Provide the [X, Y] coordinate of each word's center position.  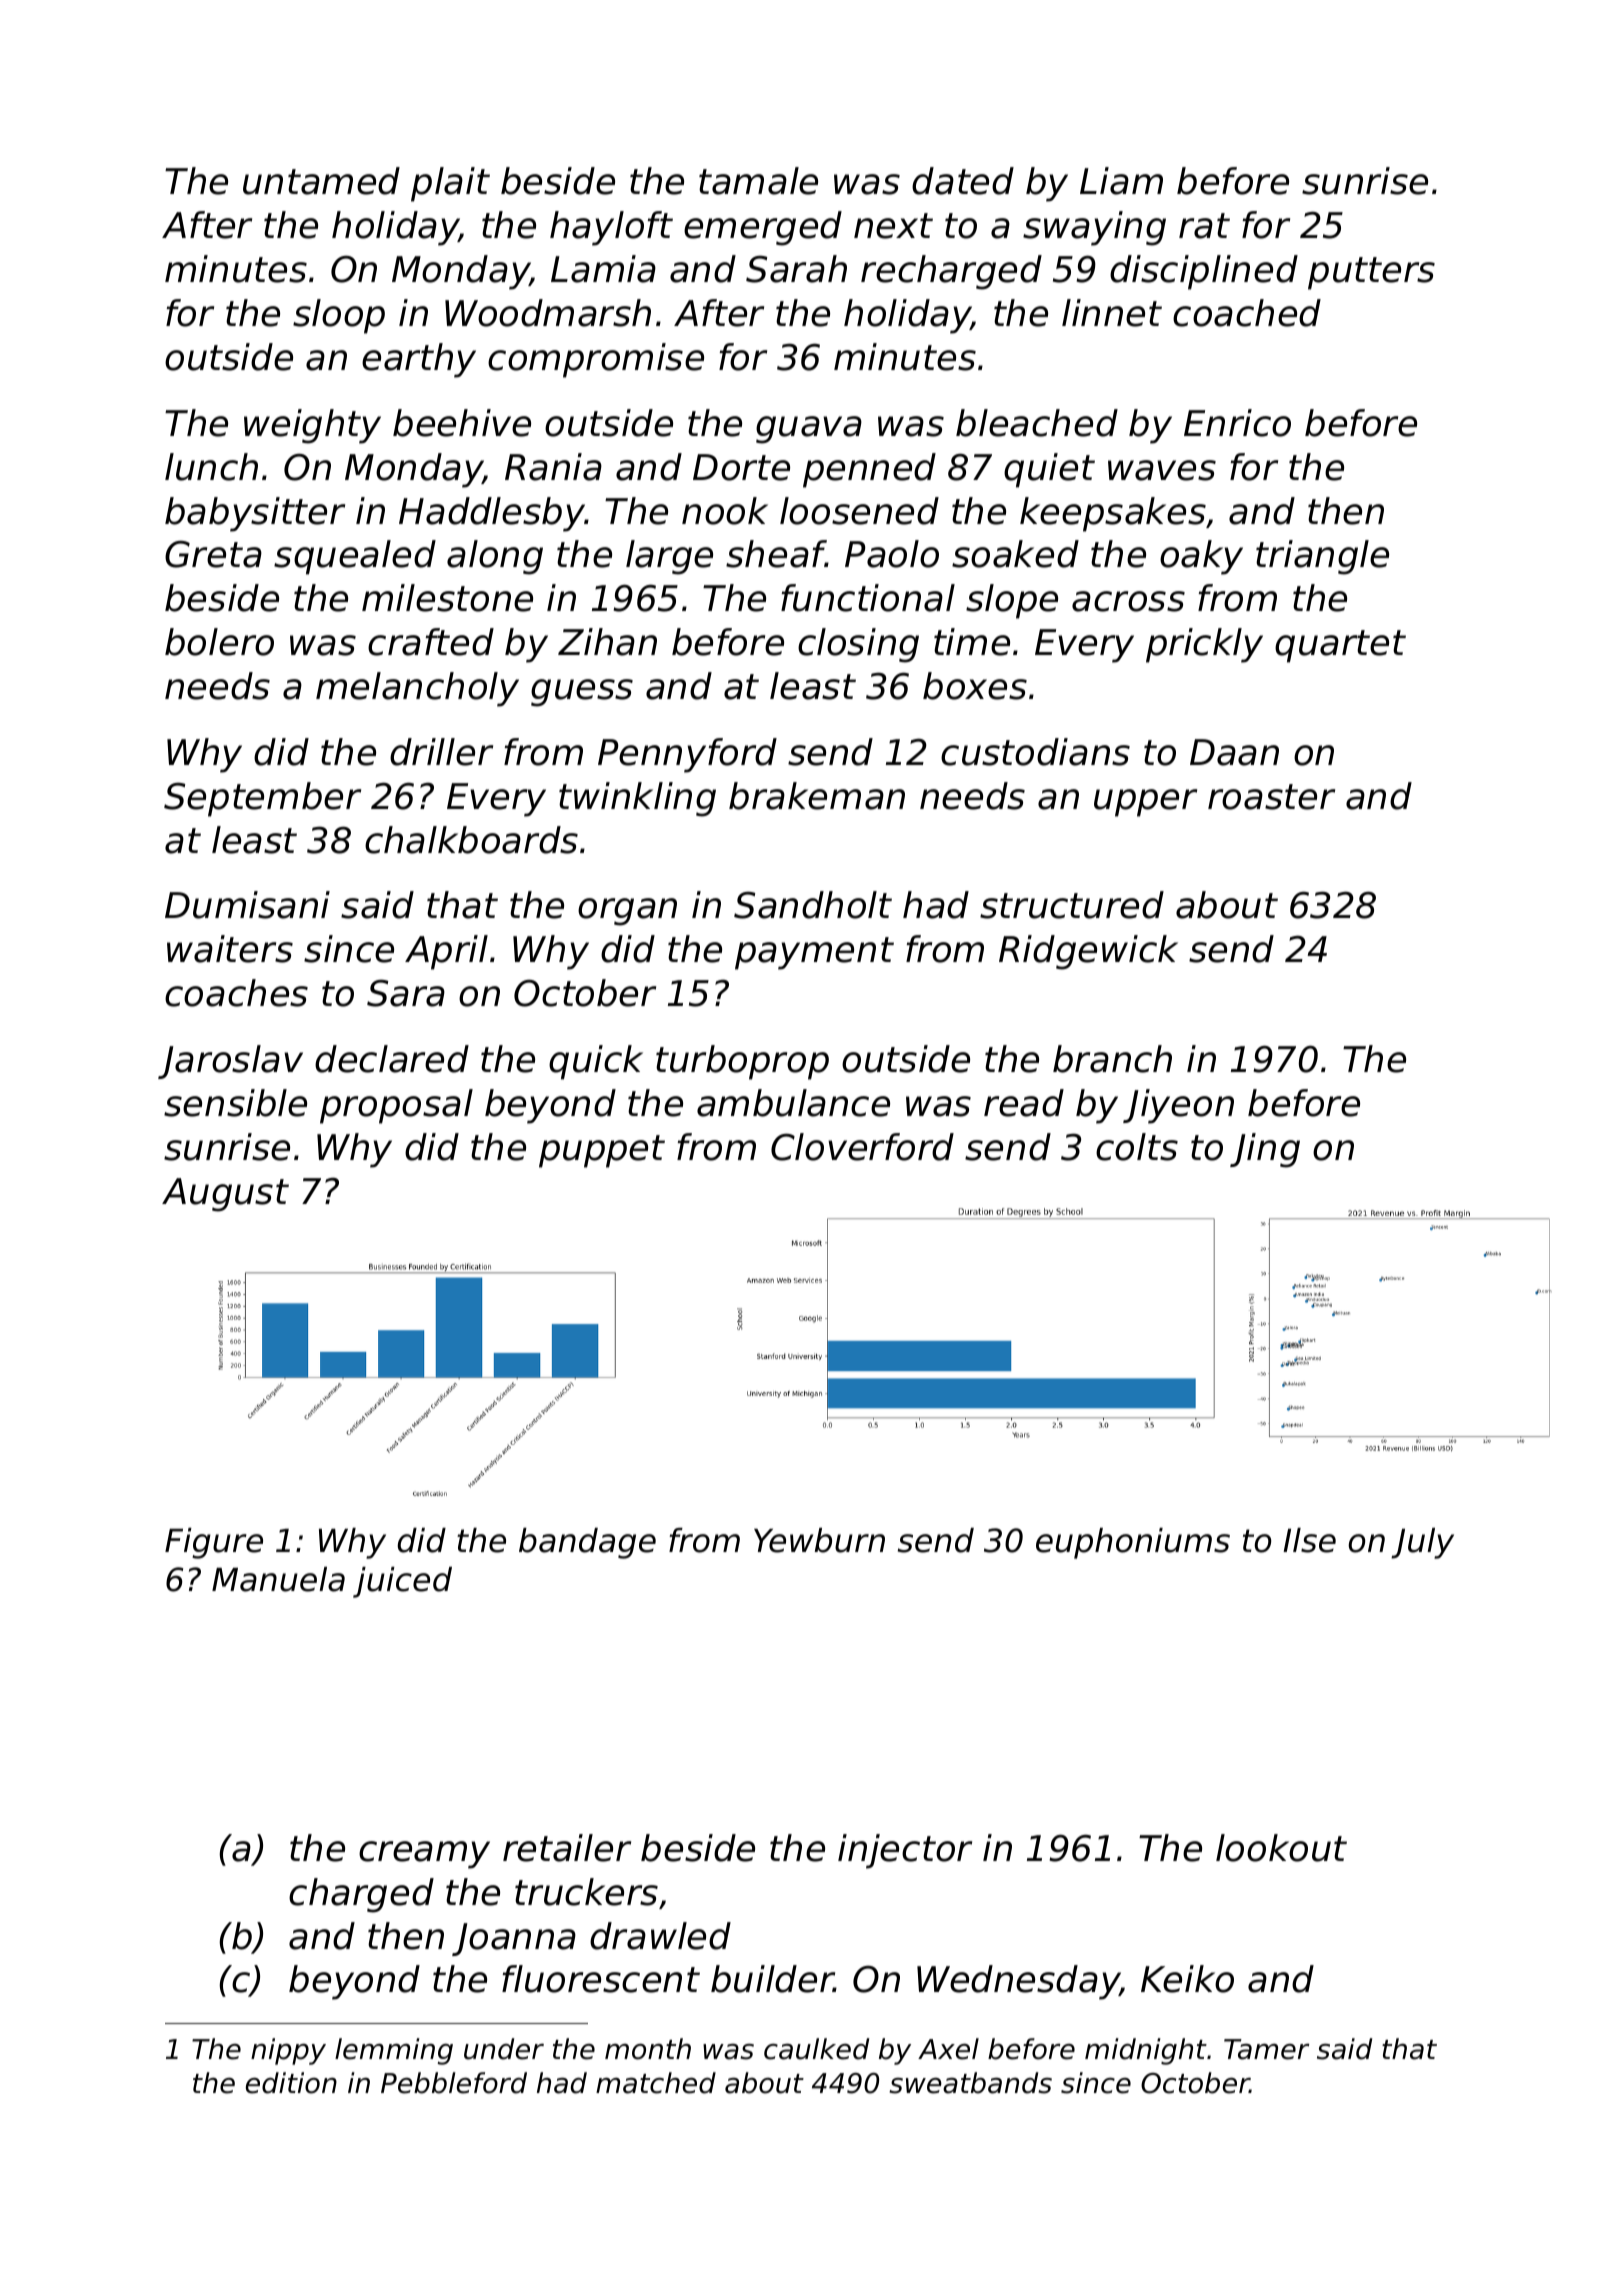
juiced [402, 1582]
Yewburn [819, 1540]
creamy [424, 1855]
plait [450, 184]
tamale [758, 181]
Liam [1121, 181]
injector [905, 1851]
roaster [1271, 797]
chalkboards [471, 840]
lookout [1281, 1848]
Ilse [1309, 1540]
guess [582, 693]
